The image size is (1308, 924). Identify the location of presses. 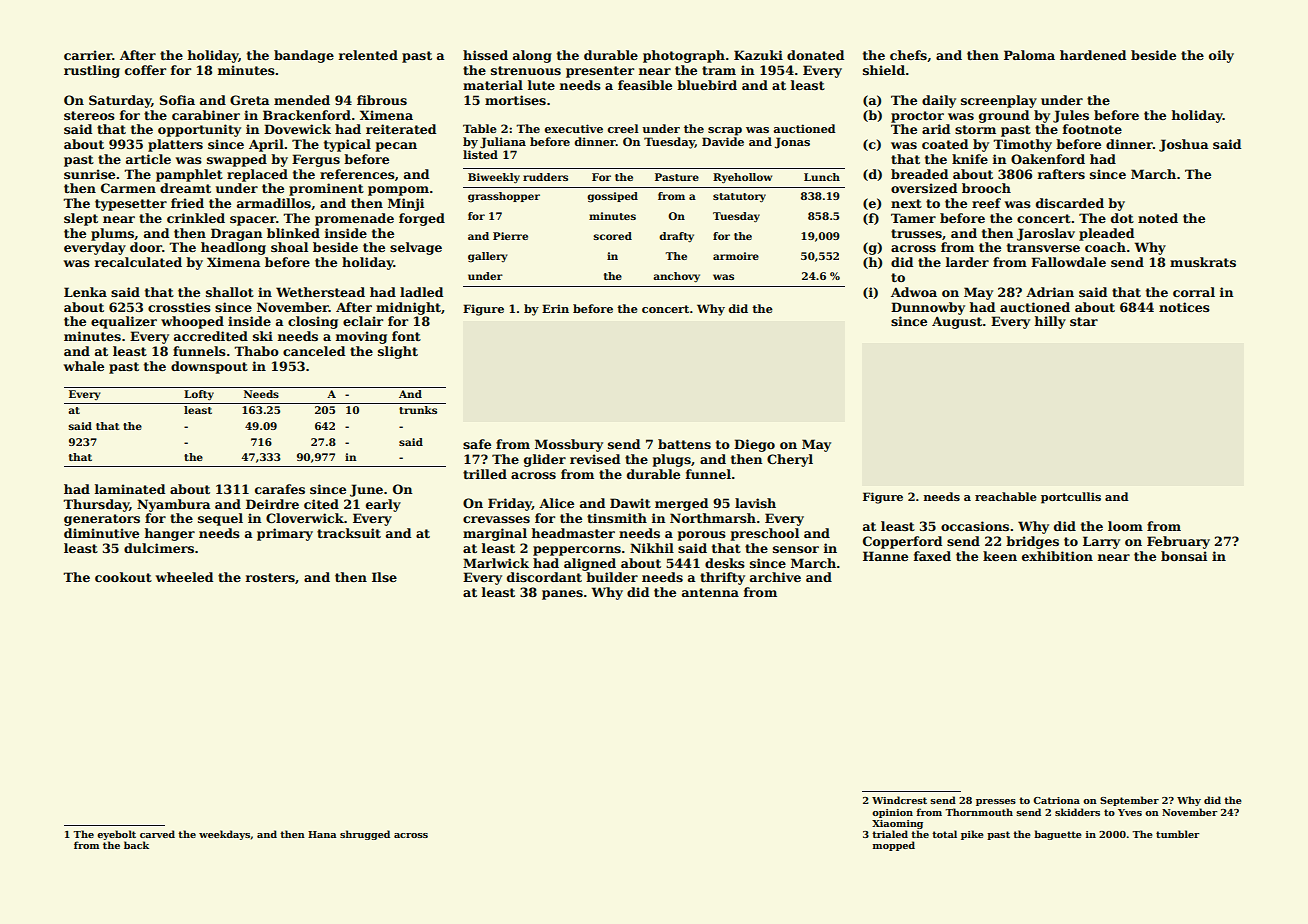
(996, 802).
